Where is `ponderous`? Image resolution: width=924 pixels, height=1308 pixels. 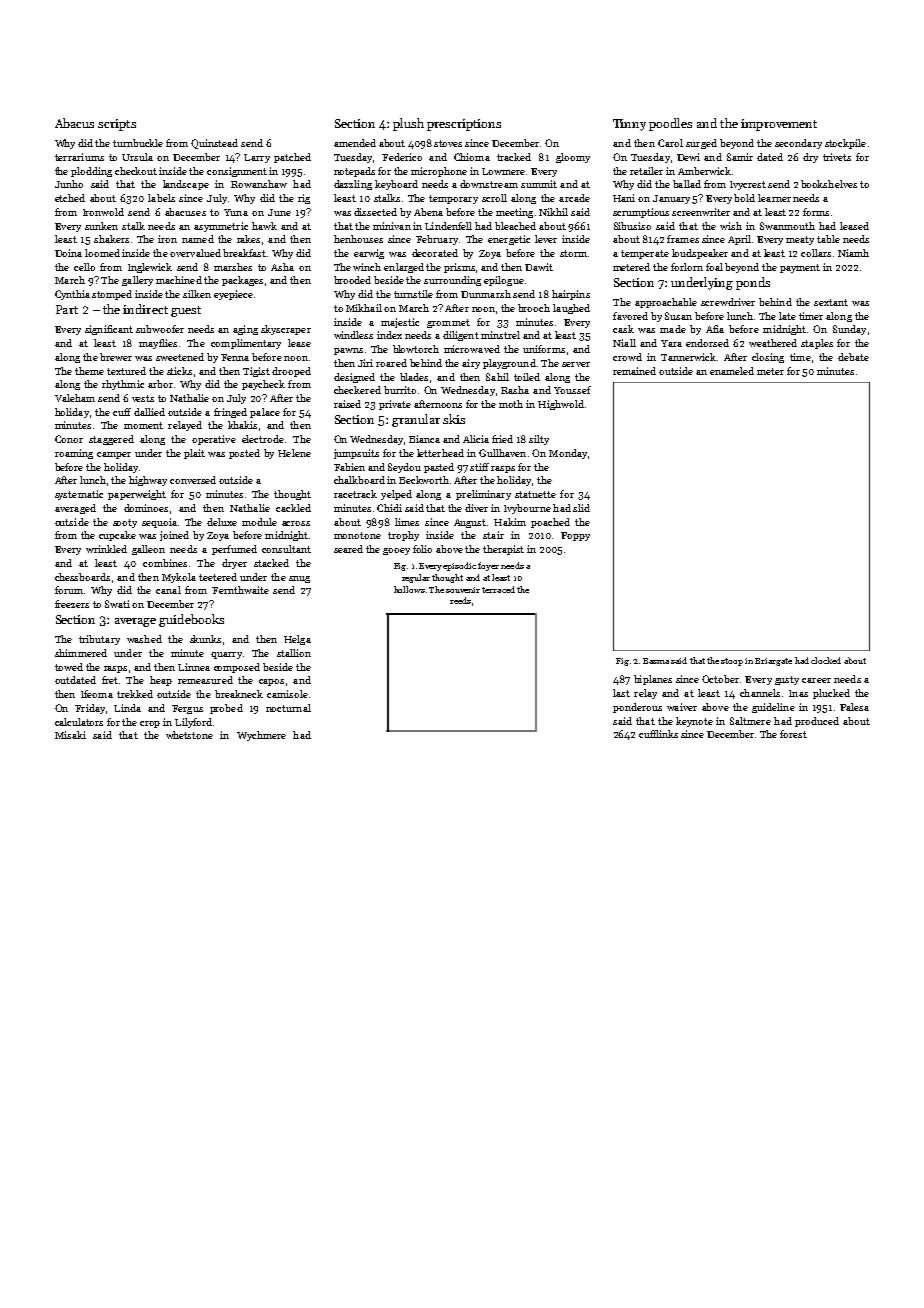
ponderous is located at coordinates (637, 708).
